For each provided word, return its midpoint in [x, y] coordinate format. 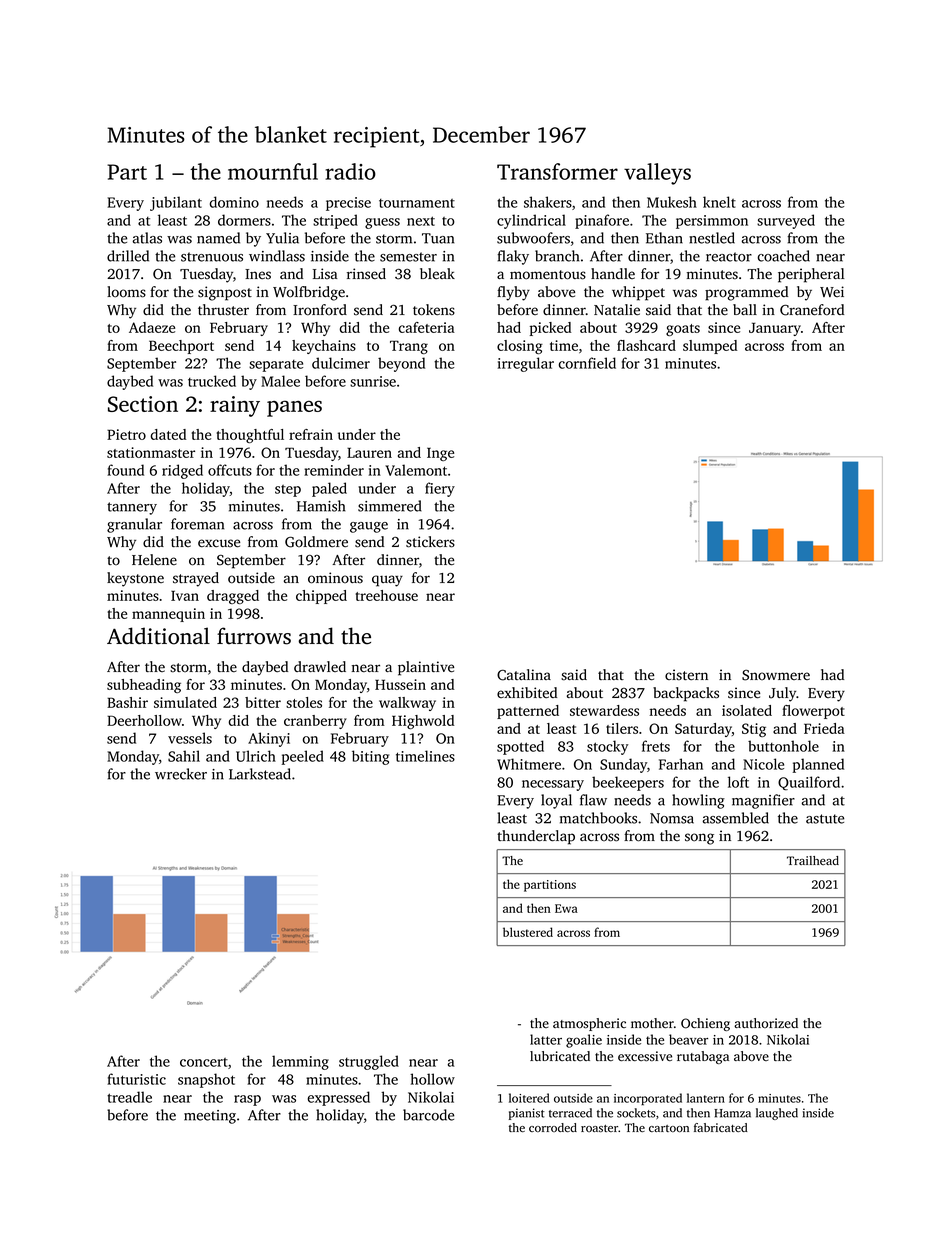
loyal [556, 801]
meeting [210, 1117]
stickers [430, 542]
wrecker [181, 774]
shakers [548, 202]
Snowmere [776, 675]
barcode [428, 1115]
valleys [657, 174]
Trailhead [813, 860]
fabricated [721, 1127]
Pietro [126, 434]
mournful [273, 171]
